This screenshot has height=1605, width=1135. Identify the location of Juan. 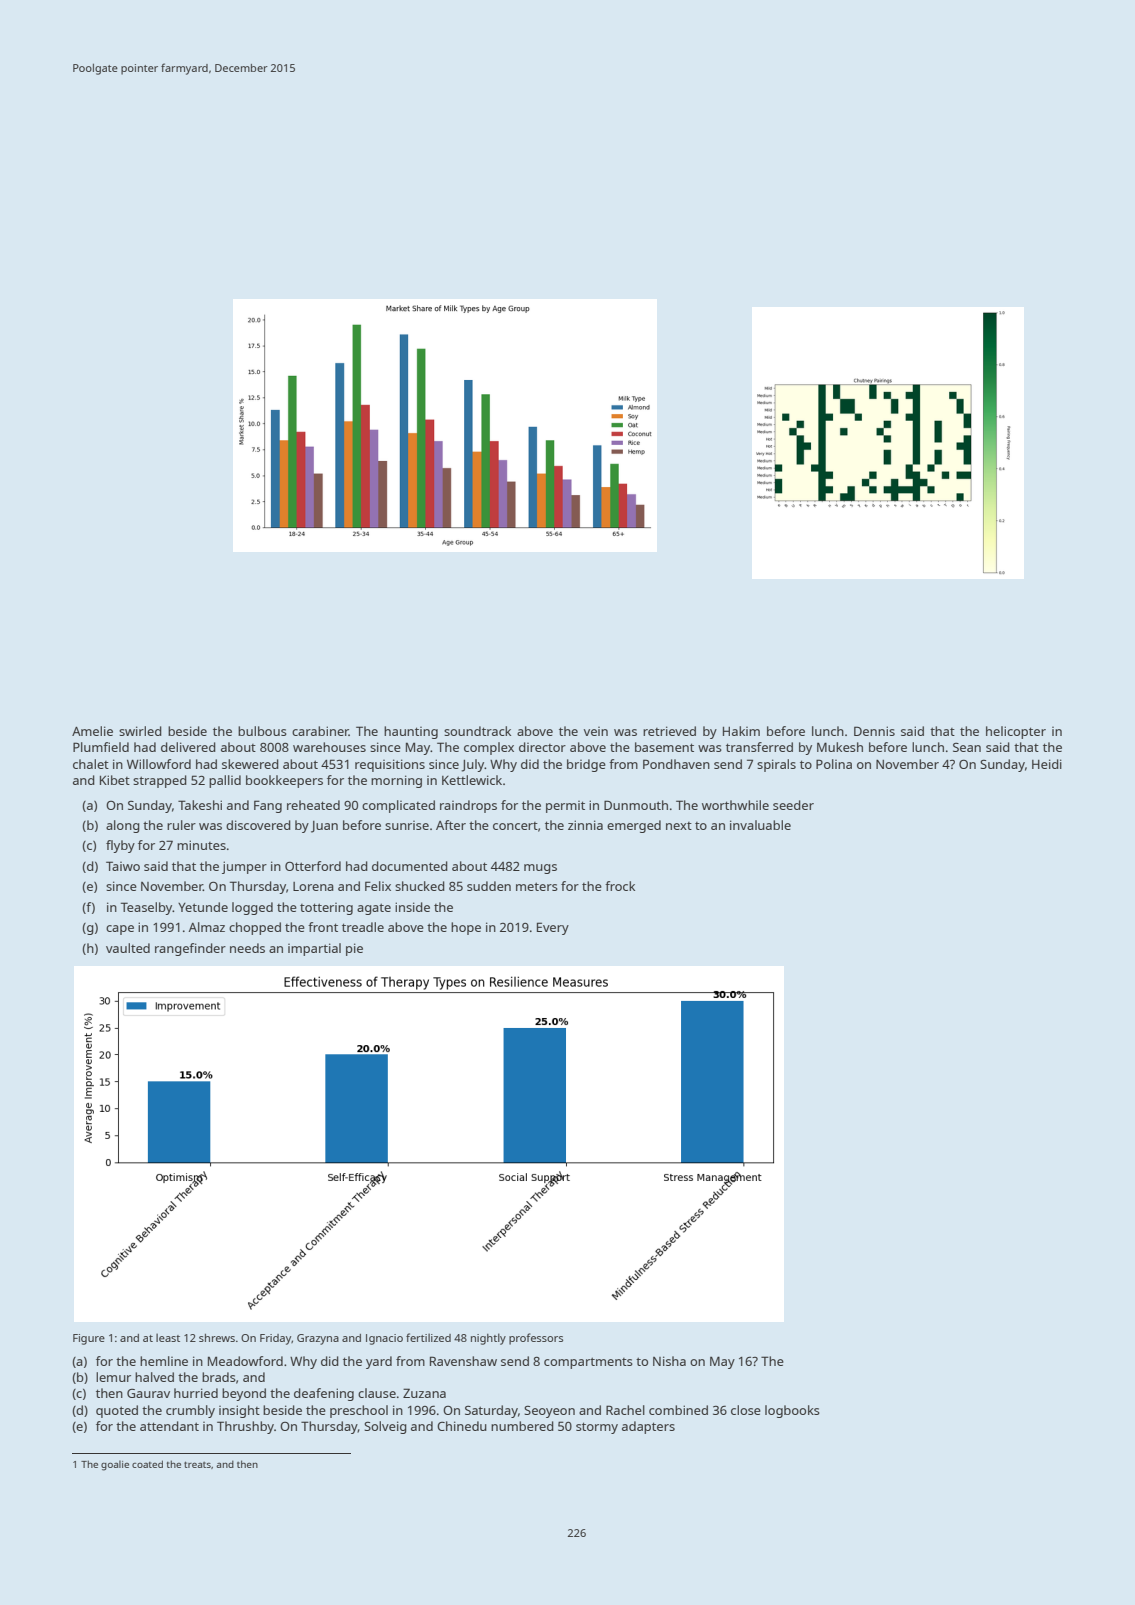
(324, 827).
